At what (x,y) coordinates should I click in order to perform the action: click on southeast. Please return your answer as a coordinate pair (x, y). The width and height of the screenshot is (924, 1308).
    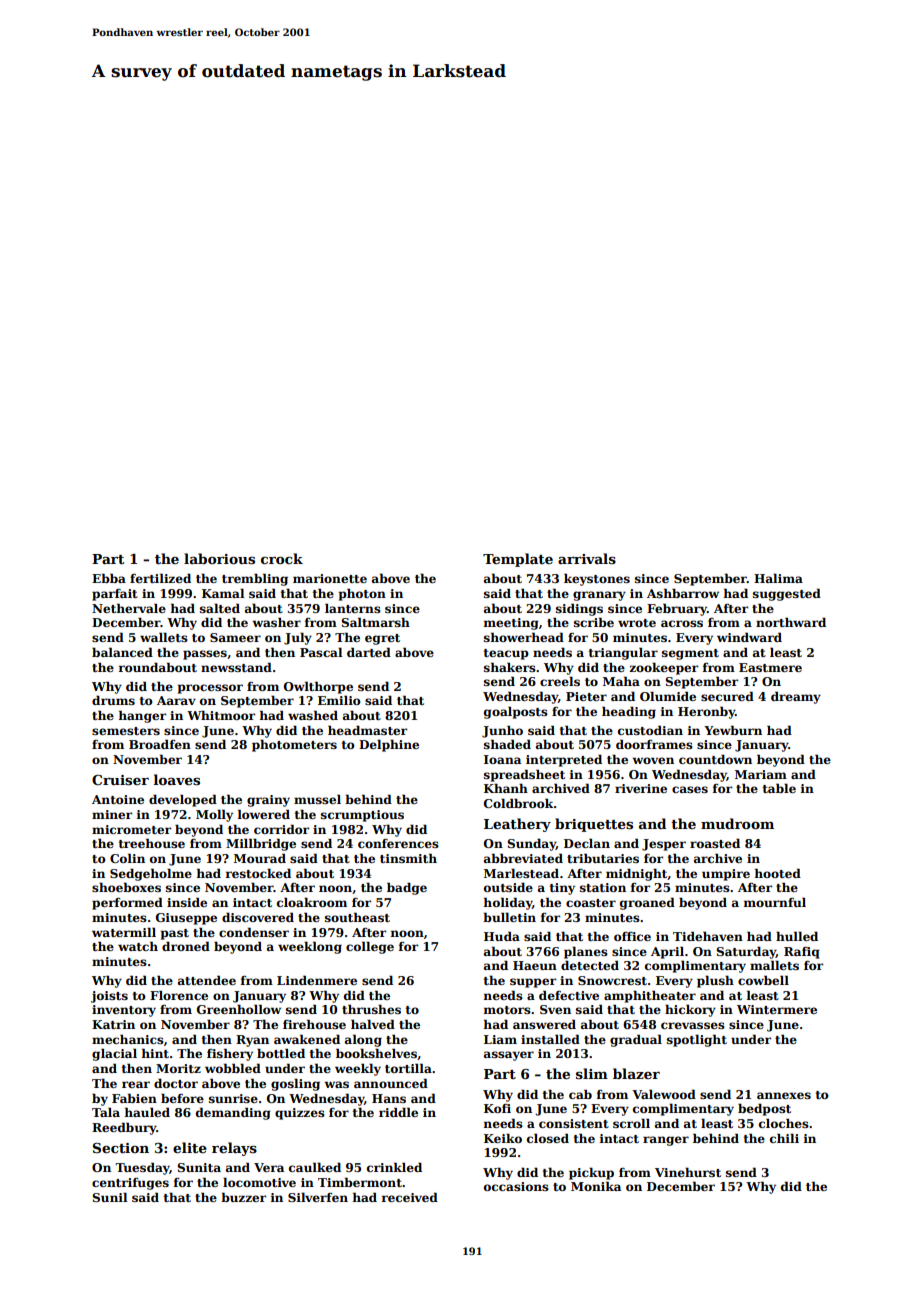
    Looking at the image, I should click on (357, 917).
